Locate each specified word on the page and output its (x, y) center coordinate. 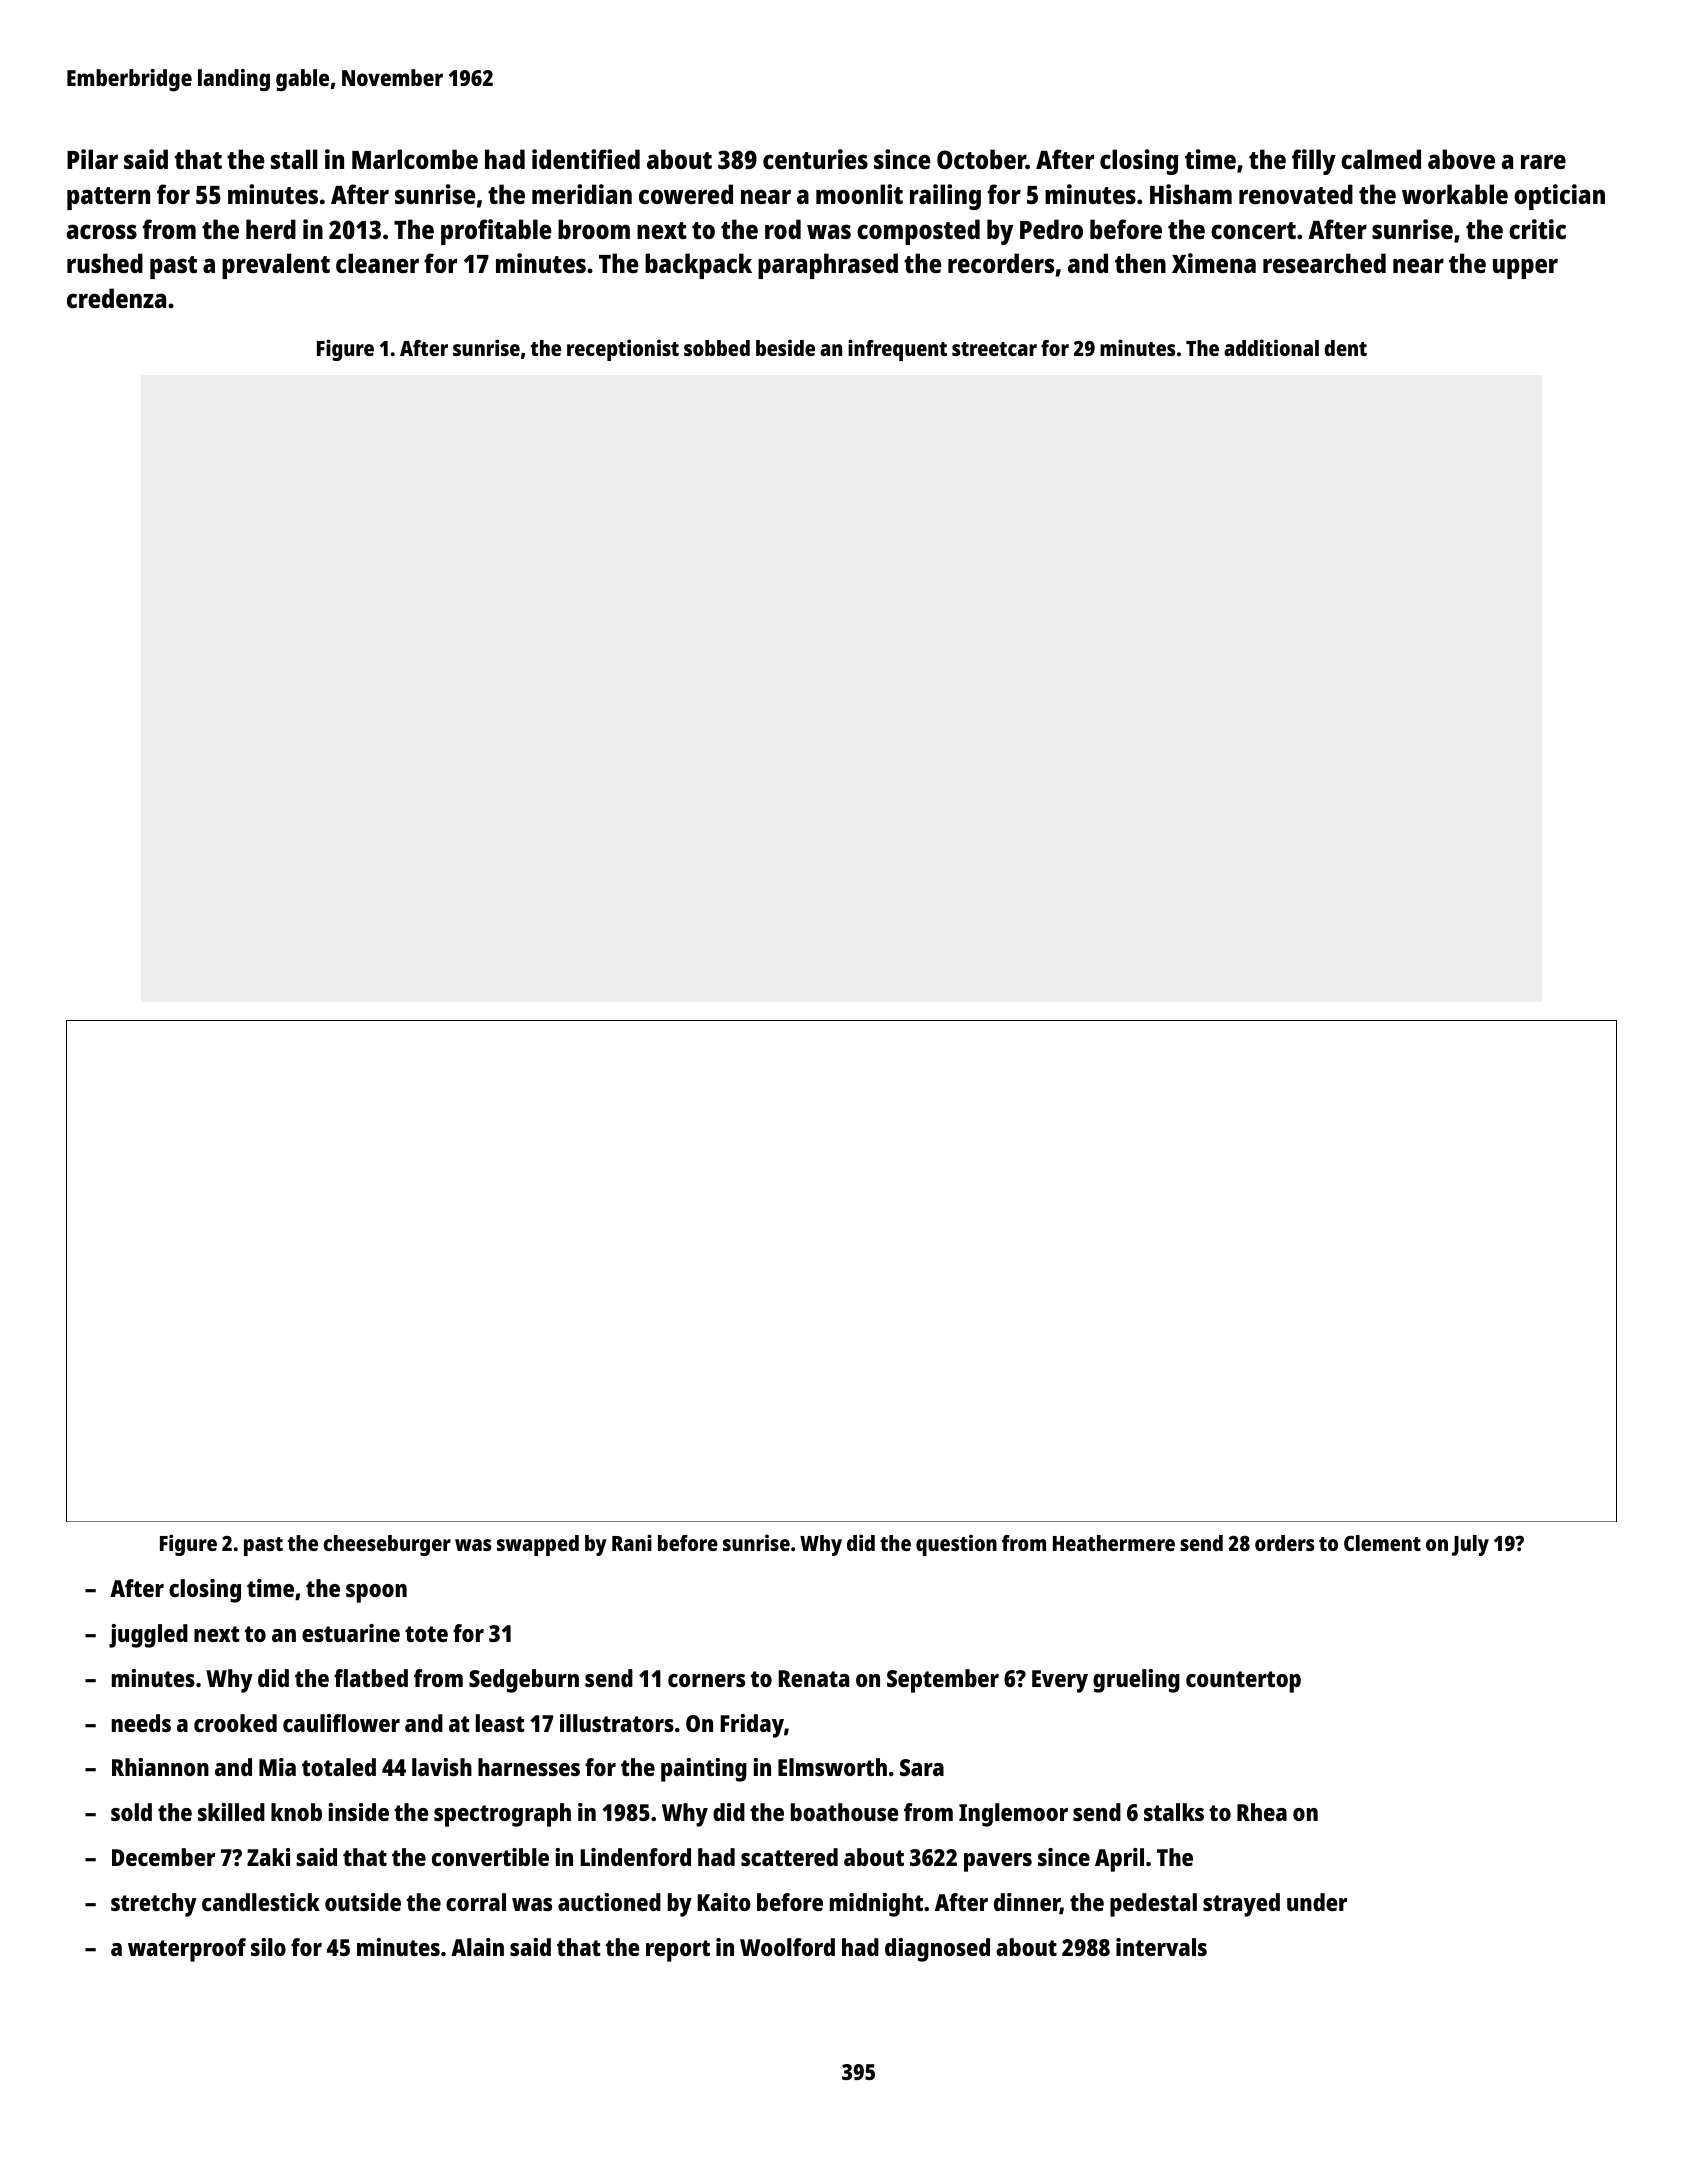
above (1461, 159)
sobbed (717, 348)
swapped (538, 1545)
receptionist (623, 350)
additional (1271, 347)
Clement (1382, 1543)
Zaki (268, 1857)
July (1470, 1545)
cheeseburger (387, 1545)
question (956, 1545)
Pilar (92, 159)
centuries (815, 159)
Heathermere (1114, 1543)
